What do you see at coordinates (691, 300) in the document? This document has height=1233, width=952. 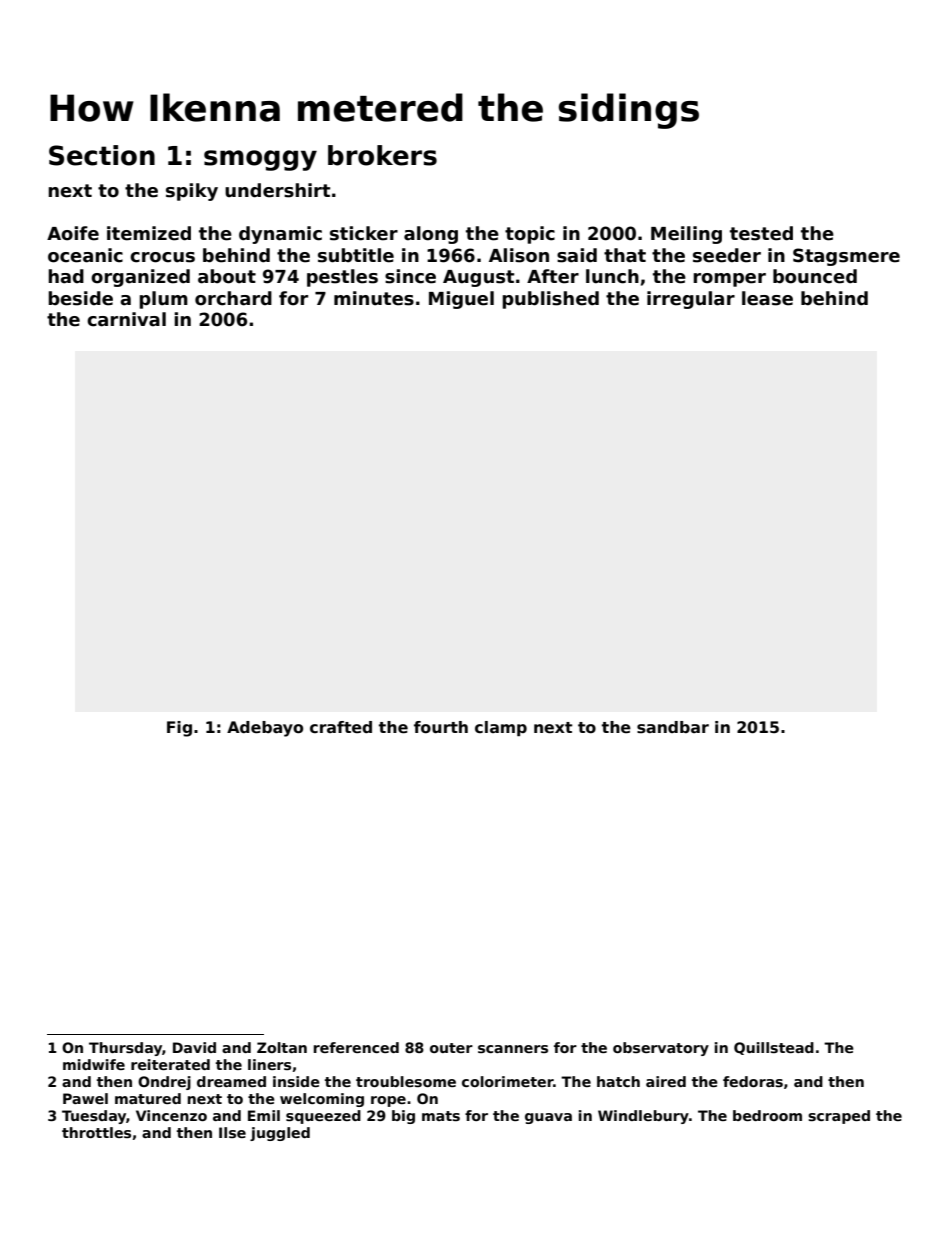 I see `irregular` at bounding box center [691, 300].
